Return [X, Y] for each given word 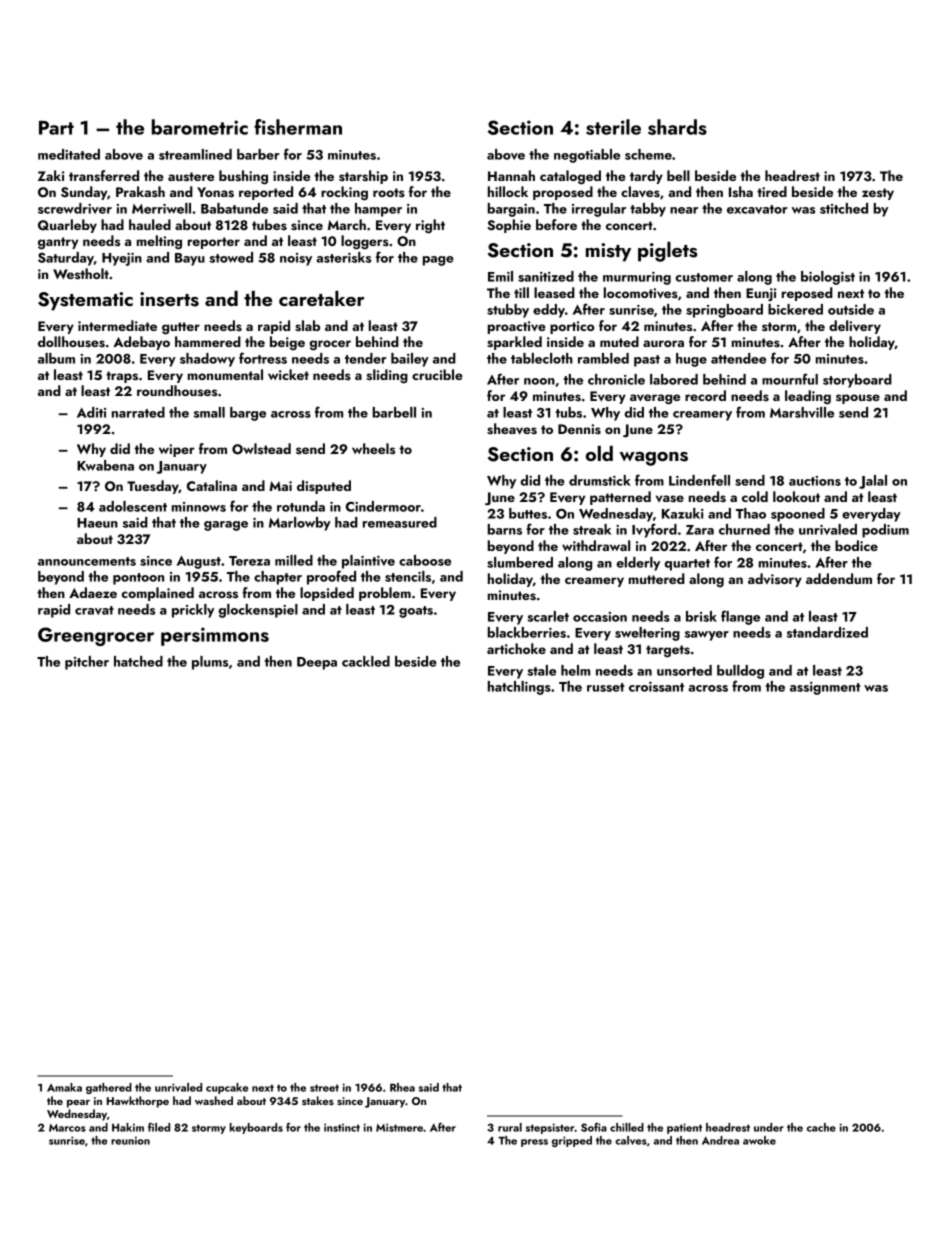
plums [210, 663]
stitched [844, 208]
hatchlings [519, 688]
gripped [572, 1141]
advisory [775, 580]
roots [389, 192]
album [56, 358]
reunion [130, 1140]
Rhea [402, 1087]
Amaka [64, 1087]
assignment [825, 688]
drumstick [600, 480]
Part [56, 127]
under [769, 1127]
